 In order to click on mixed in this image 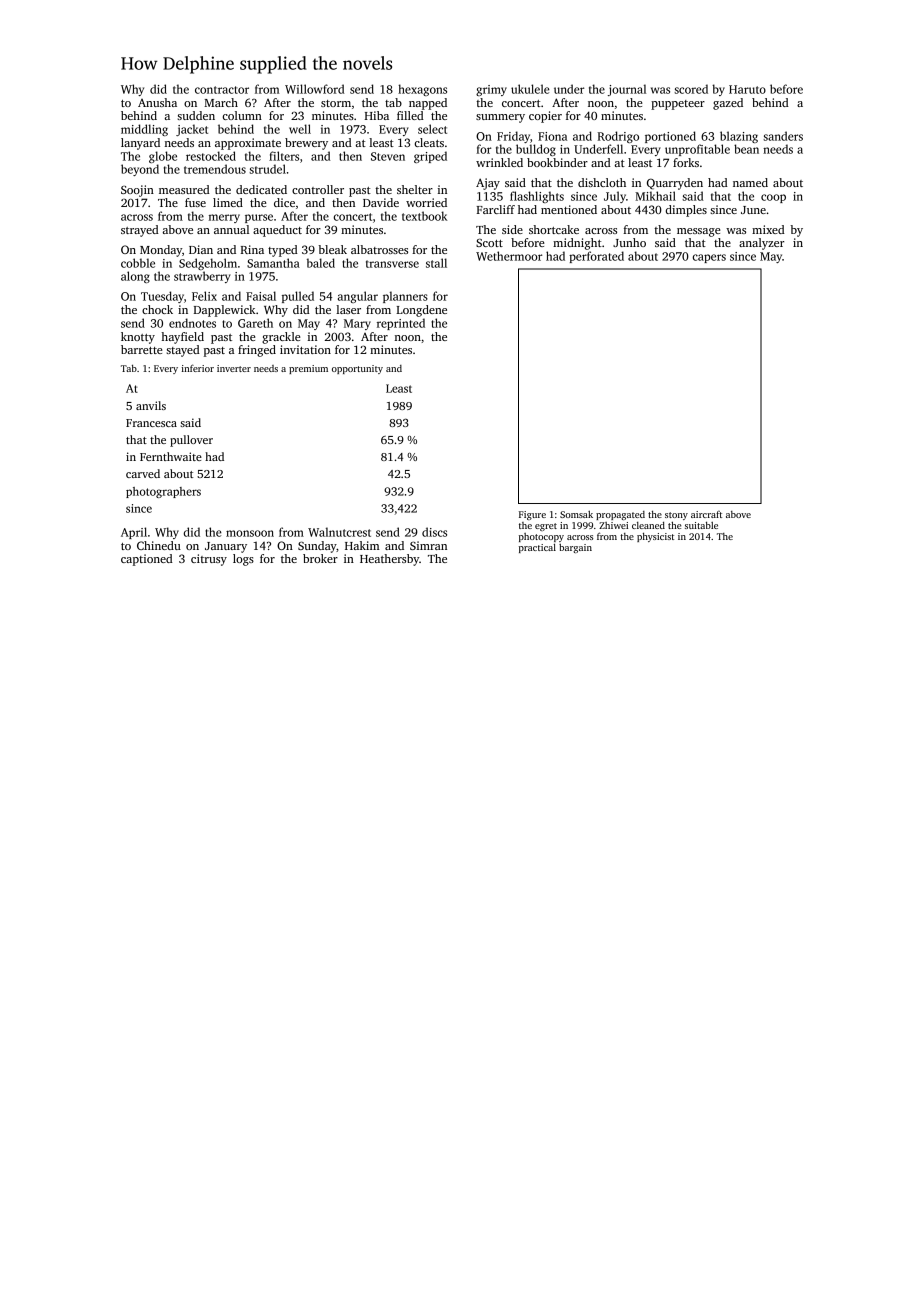, I will do `click(768, 229)`.
